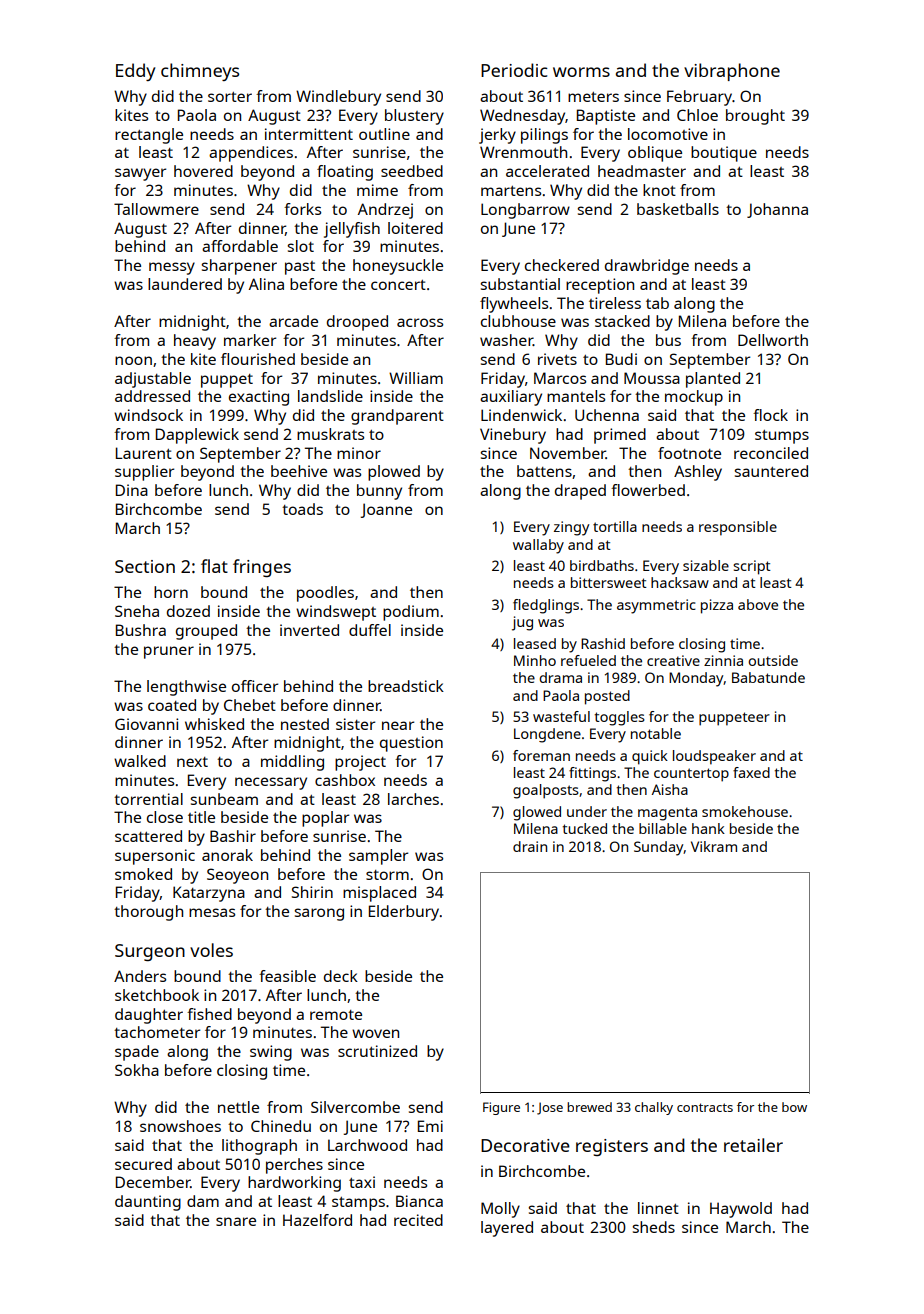  Describe the element at coordinates (132, 490) in the image. I see `Dina` at that location.
